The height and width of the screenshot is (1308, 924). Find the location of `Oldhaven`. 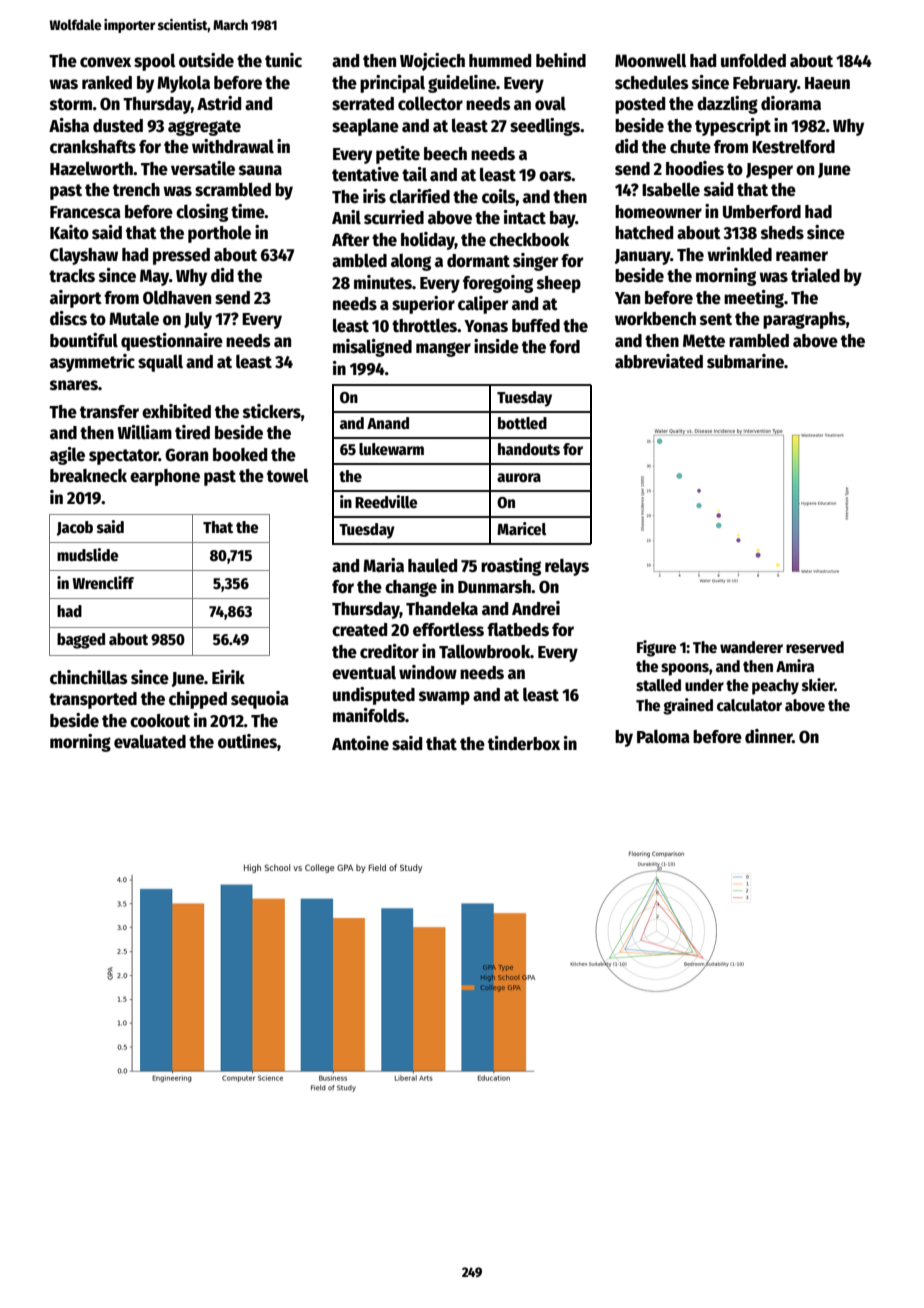

Oldhaven is located at coordinates (177, 297).
